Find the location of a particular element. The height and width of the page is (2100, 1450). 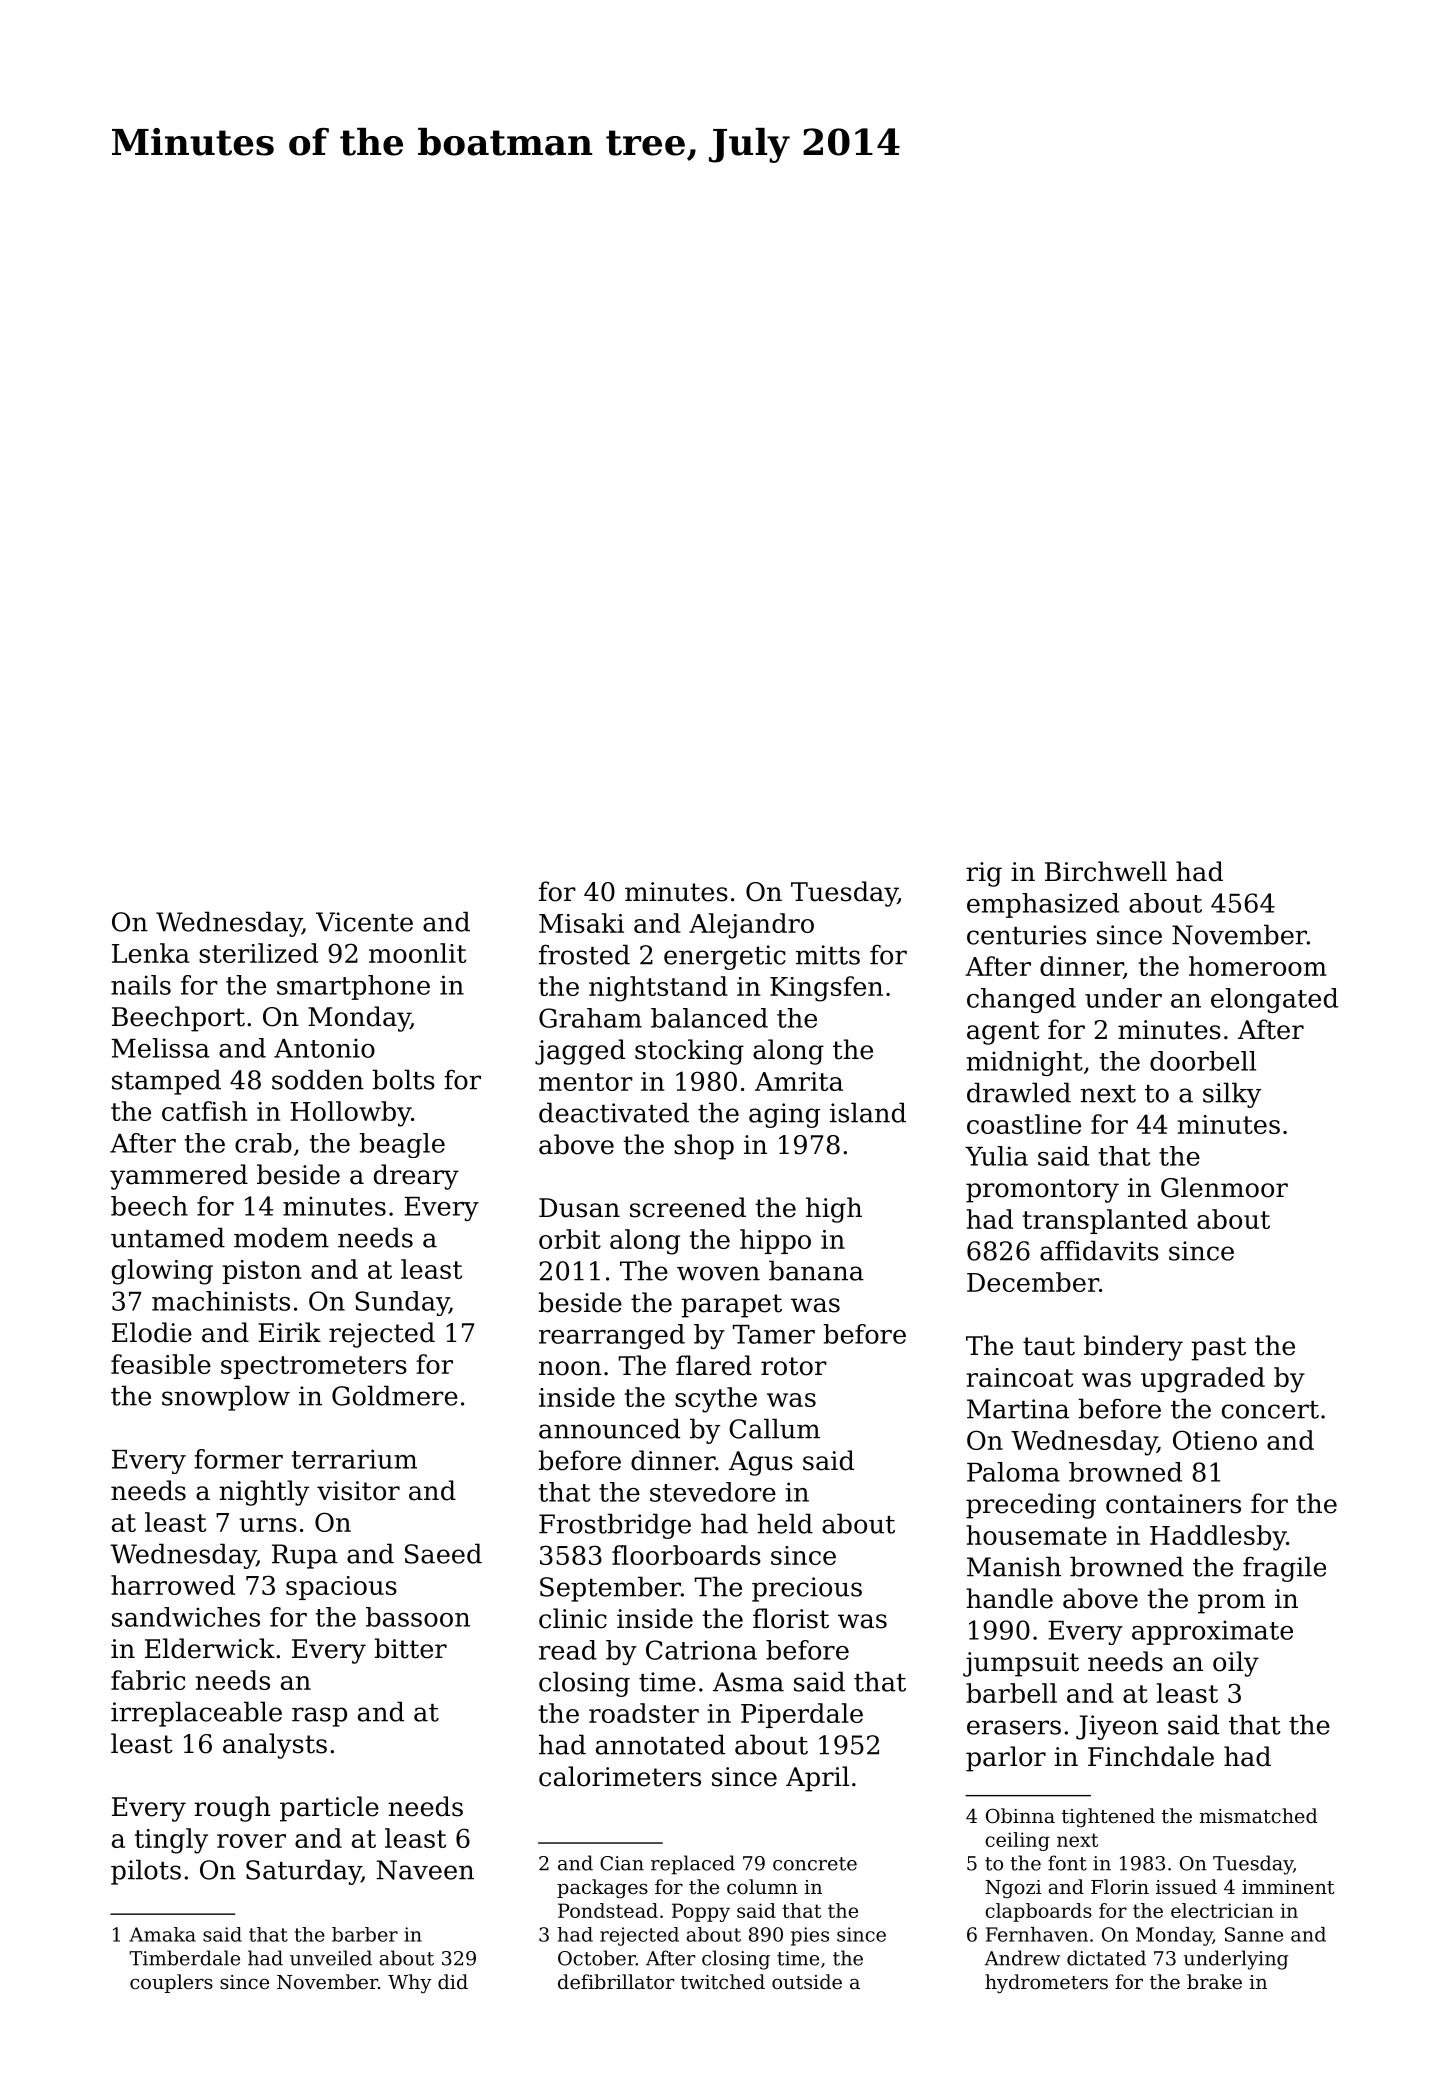

piston is located at coordinates (261, 1272).
